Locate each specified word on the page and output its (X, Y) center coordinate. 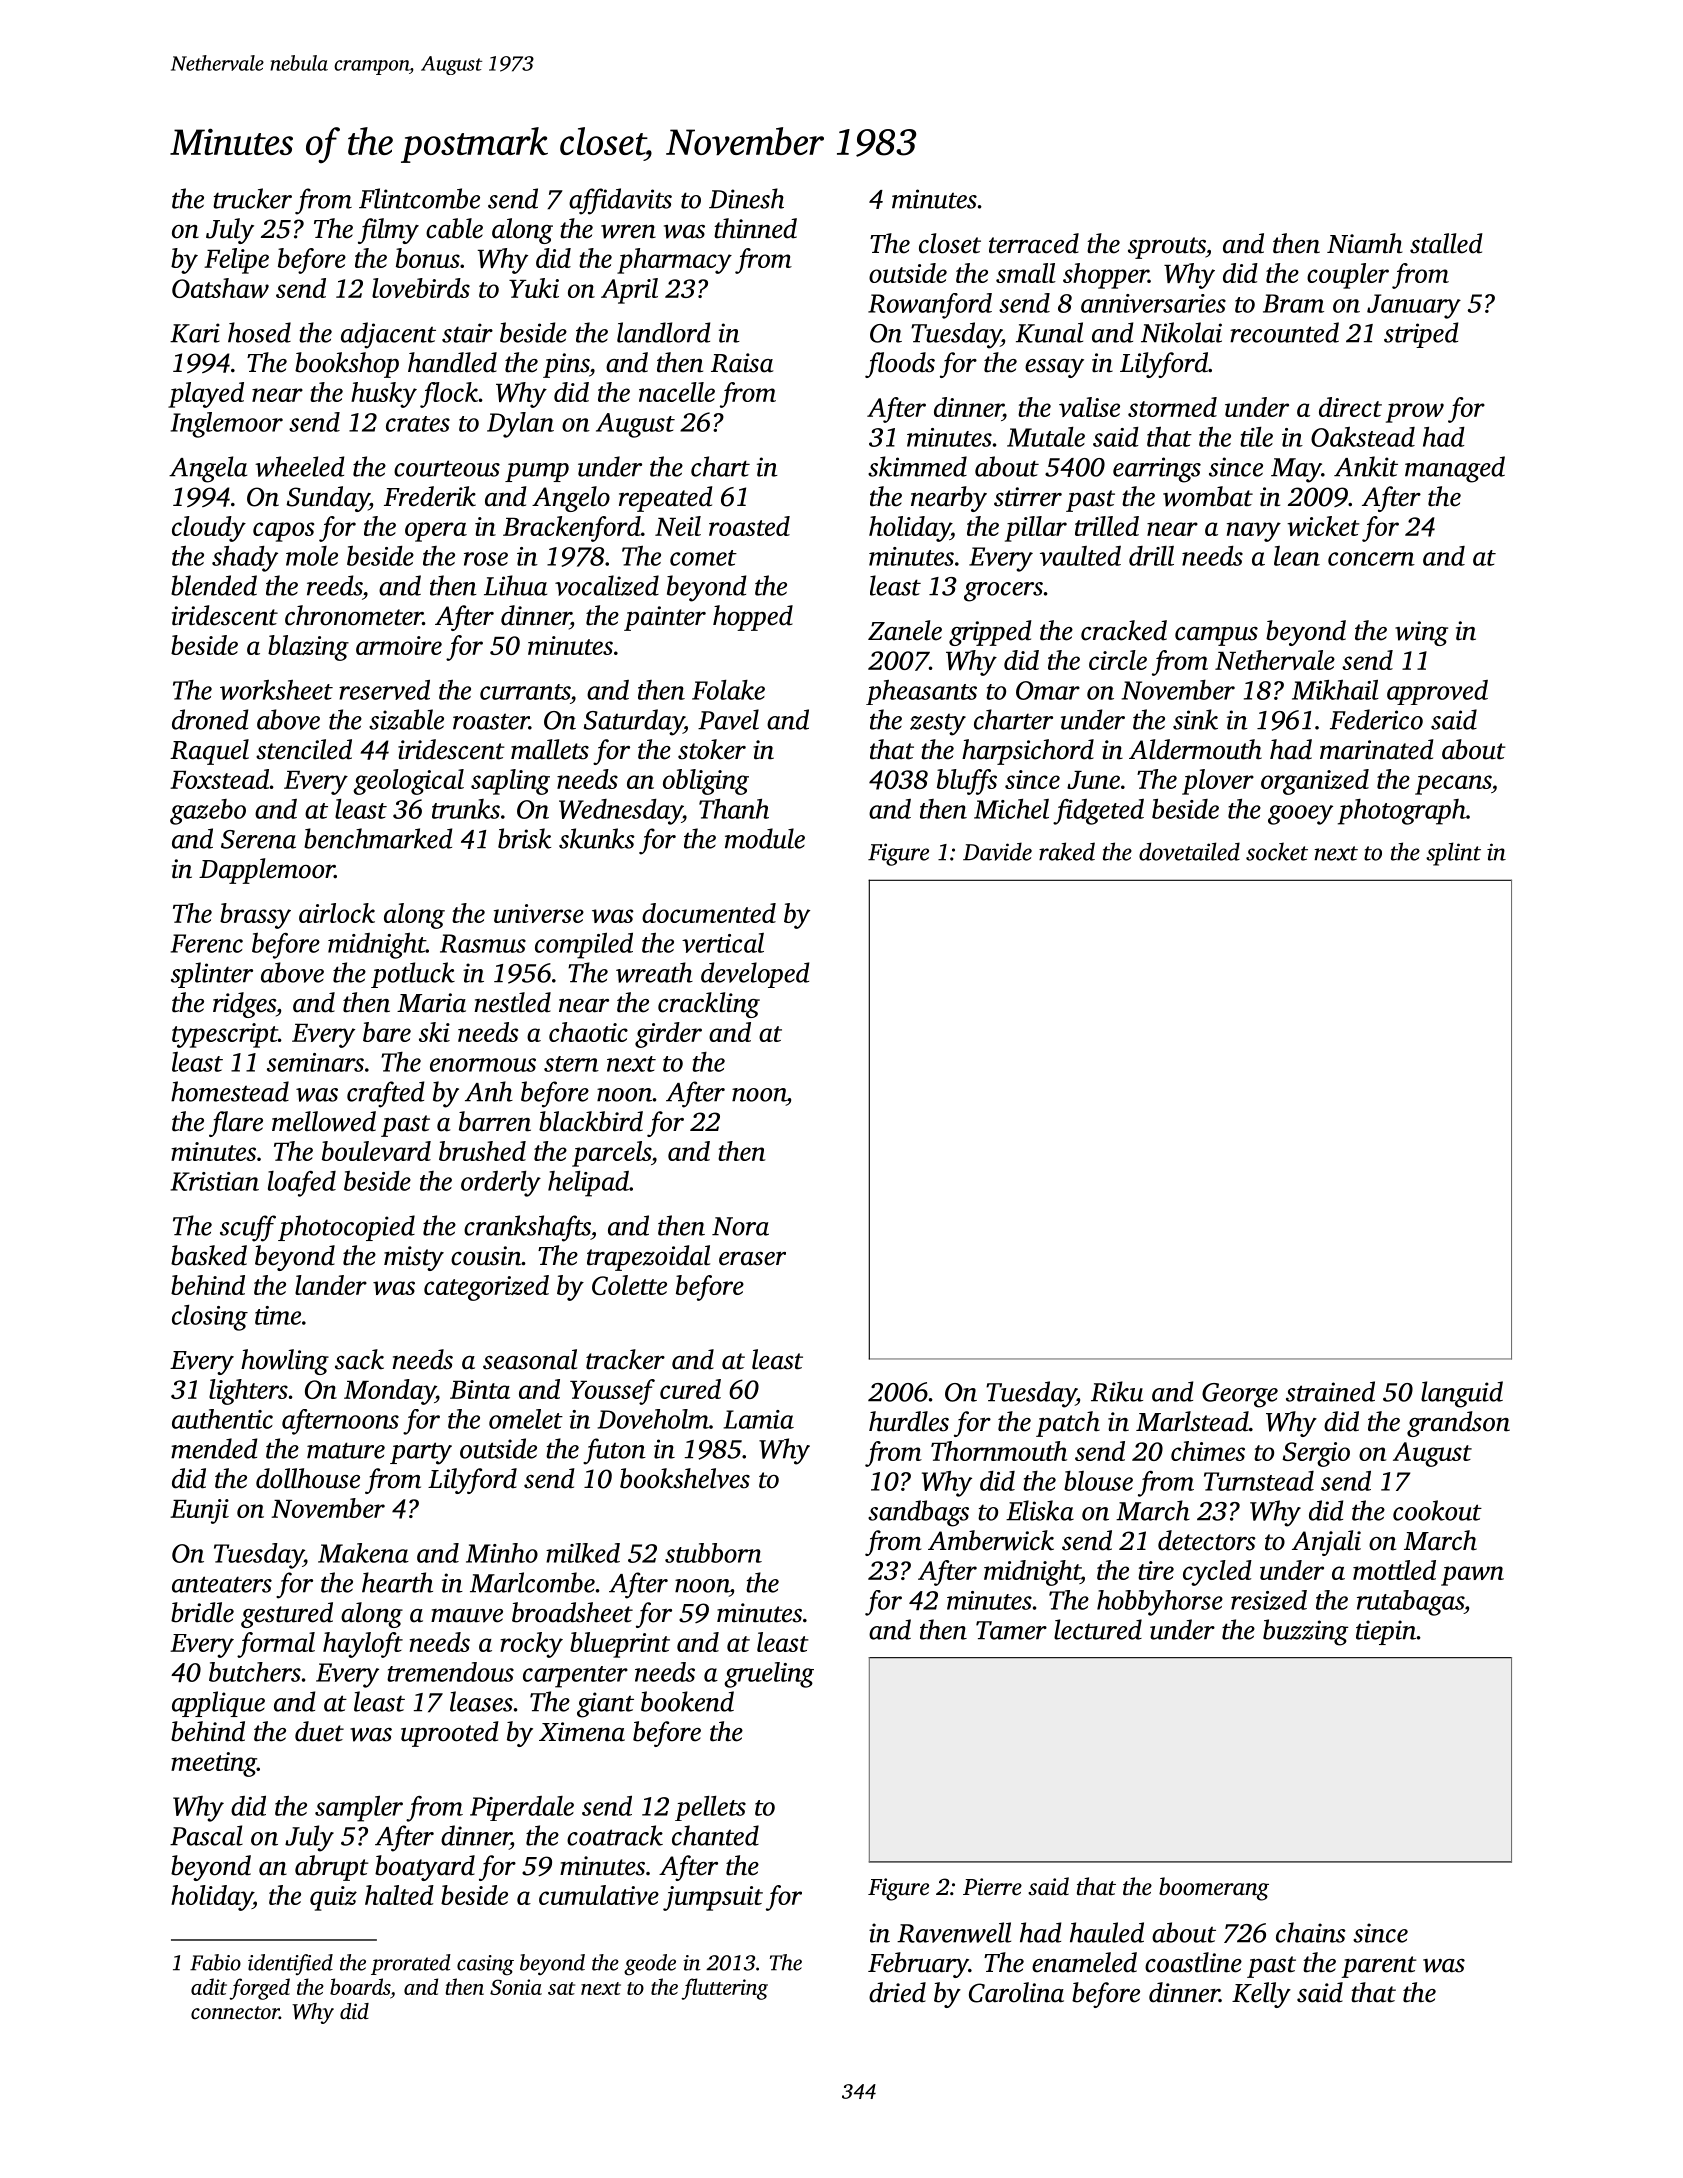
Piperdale (522, 1808)
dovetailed (1189, 851)
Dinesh (746, 198)
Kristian (214, 1181)
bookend (687, 1701)
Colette (629, 1285)
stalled (1446, 243)
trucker (252, 198)
